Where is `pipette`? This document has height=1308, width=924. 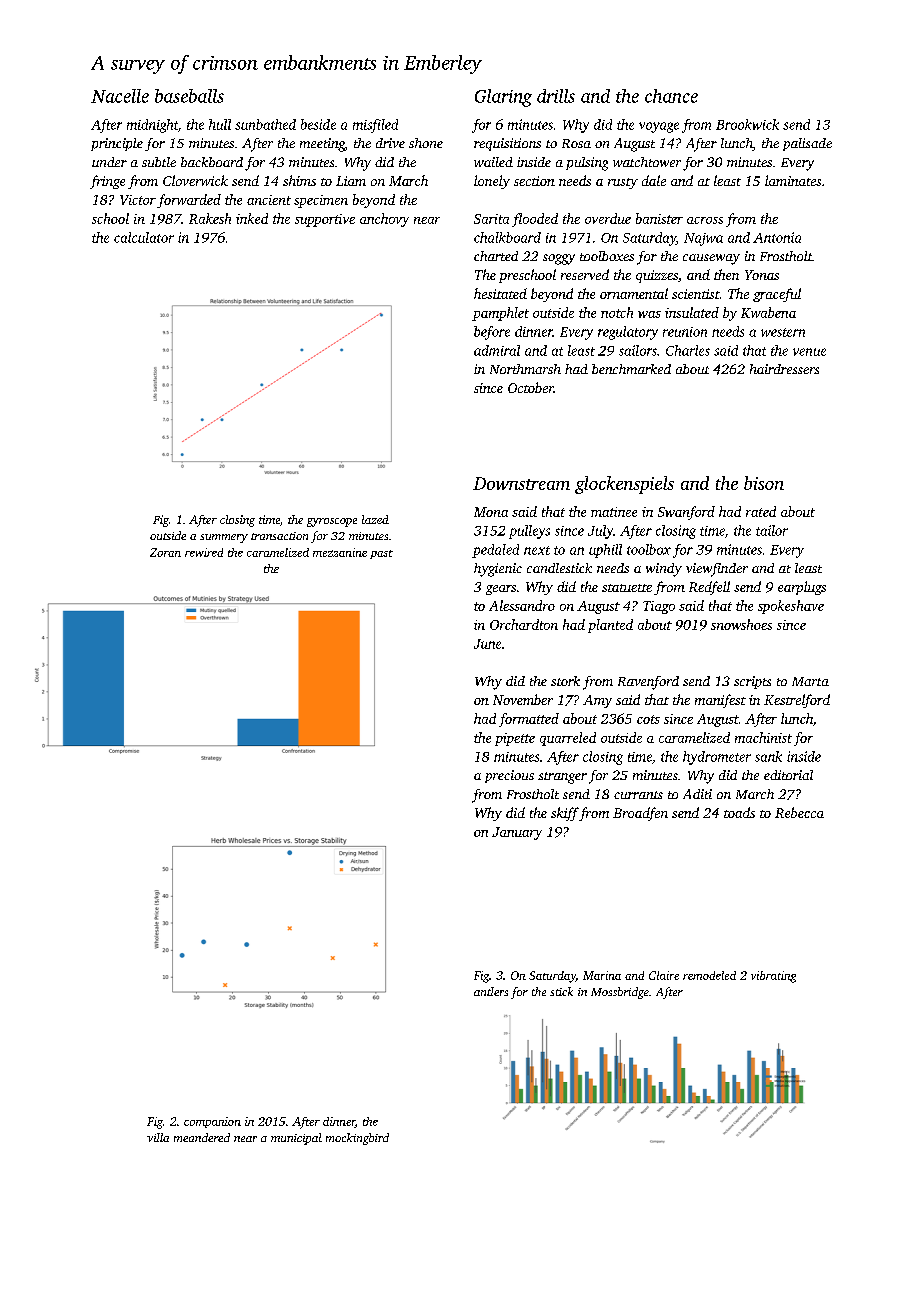
pipette is located at coordinates (515, 739).
